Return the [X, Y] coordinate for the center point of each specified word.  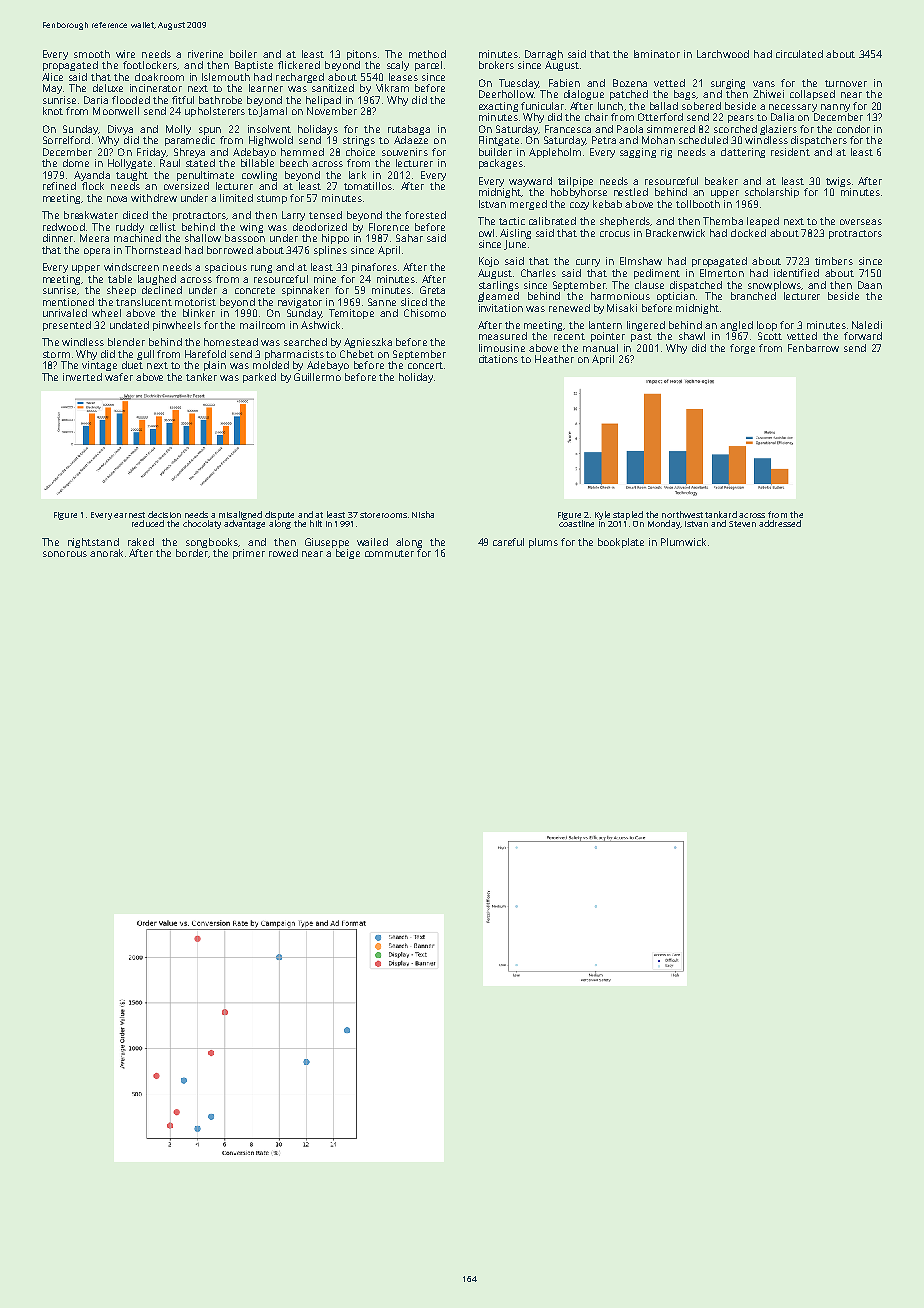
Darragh [544, 55]
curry [588, 263]
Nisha [423, 514]
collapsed [812, 95]
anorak [106, 553]
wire [125, 54]
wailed [372, 542]
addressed [780, 523]
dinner [58, 238]
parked [259, 378]
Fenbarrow [813, 348]
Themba [723, 221]
